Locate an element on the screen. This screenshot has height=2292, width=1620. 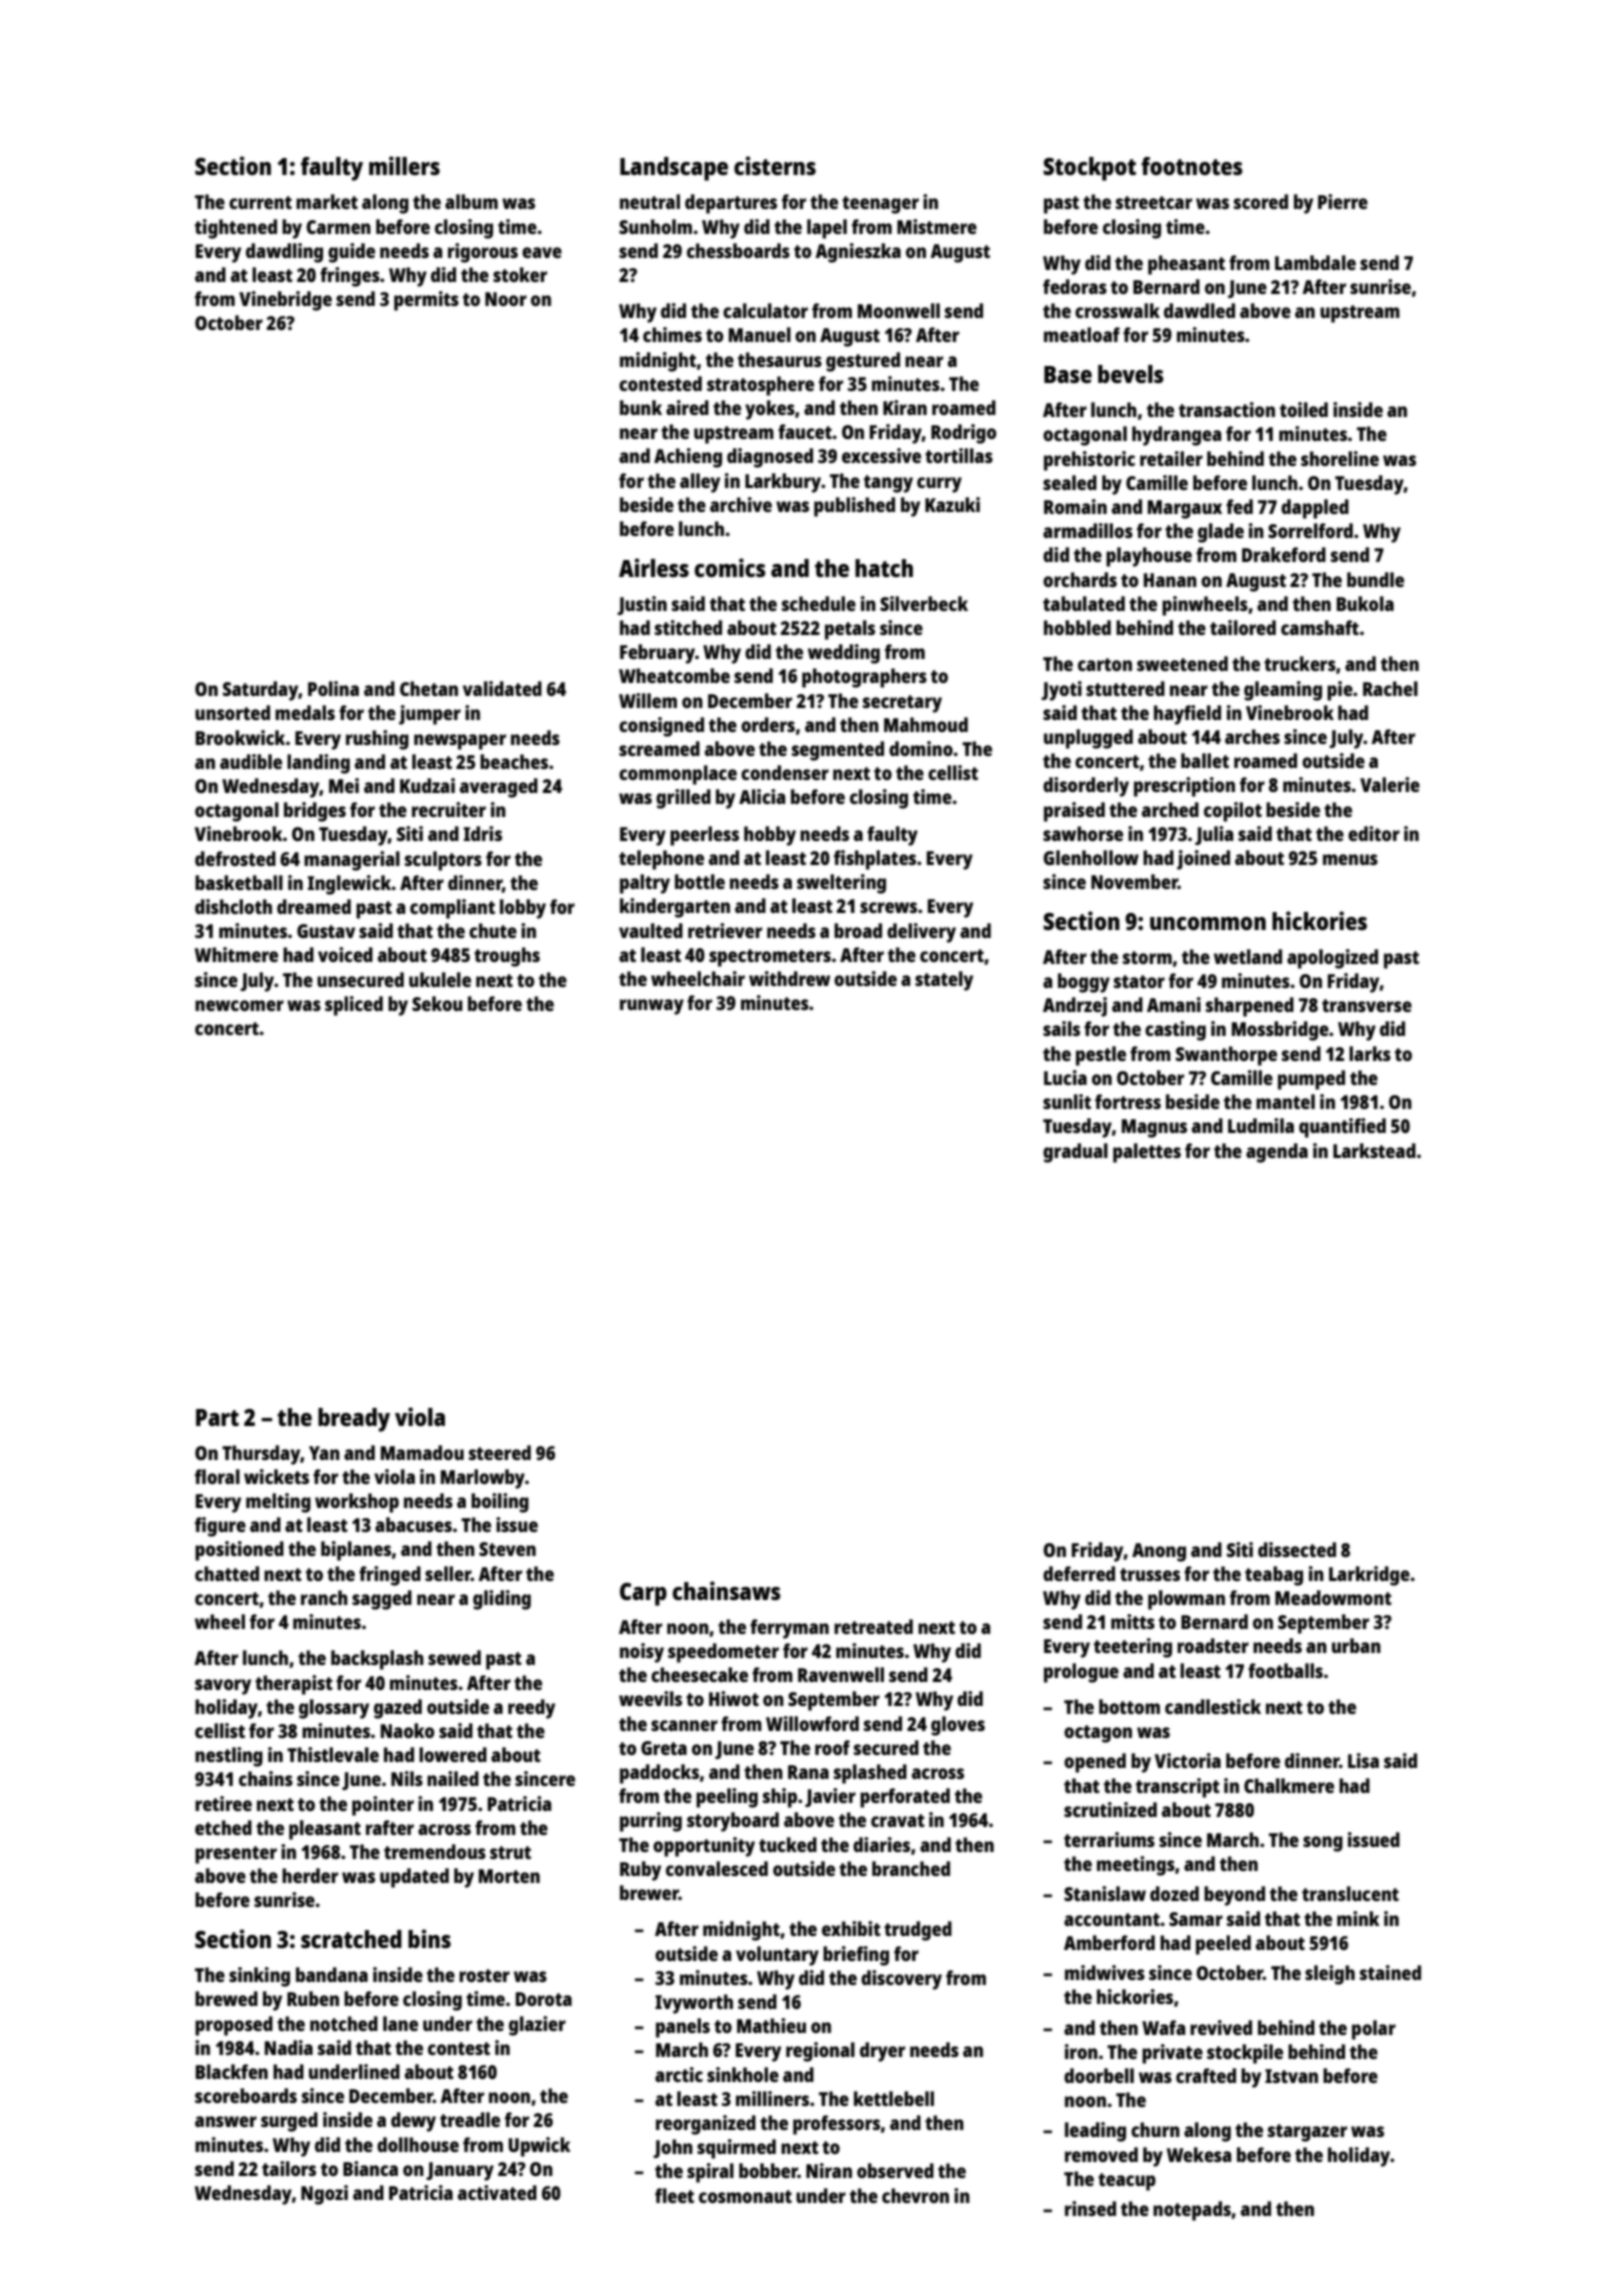
Rachel is located at coordinates (1390, 688).
